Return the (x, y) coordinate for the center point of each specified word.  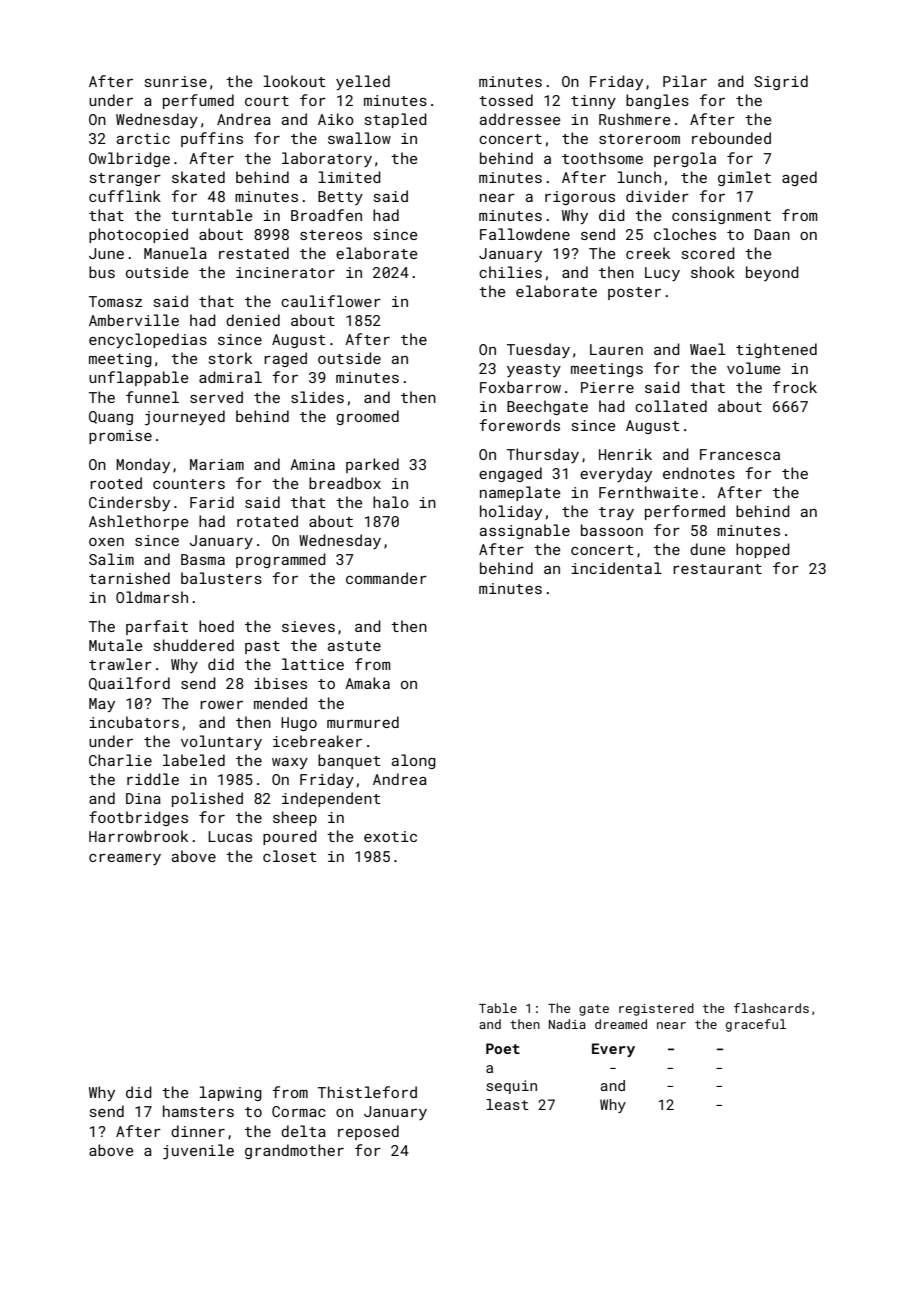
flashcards (771, 1008)
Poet (503, 1048)
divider (657, 196)
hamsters (198, 1111)
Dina (143, 798)
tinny (593, 102)
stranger (125, 179)
